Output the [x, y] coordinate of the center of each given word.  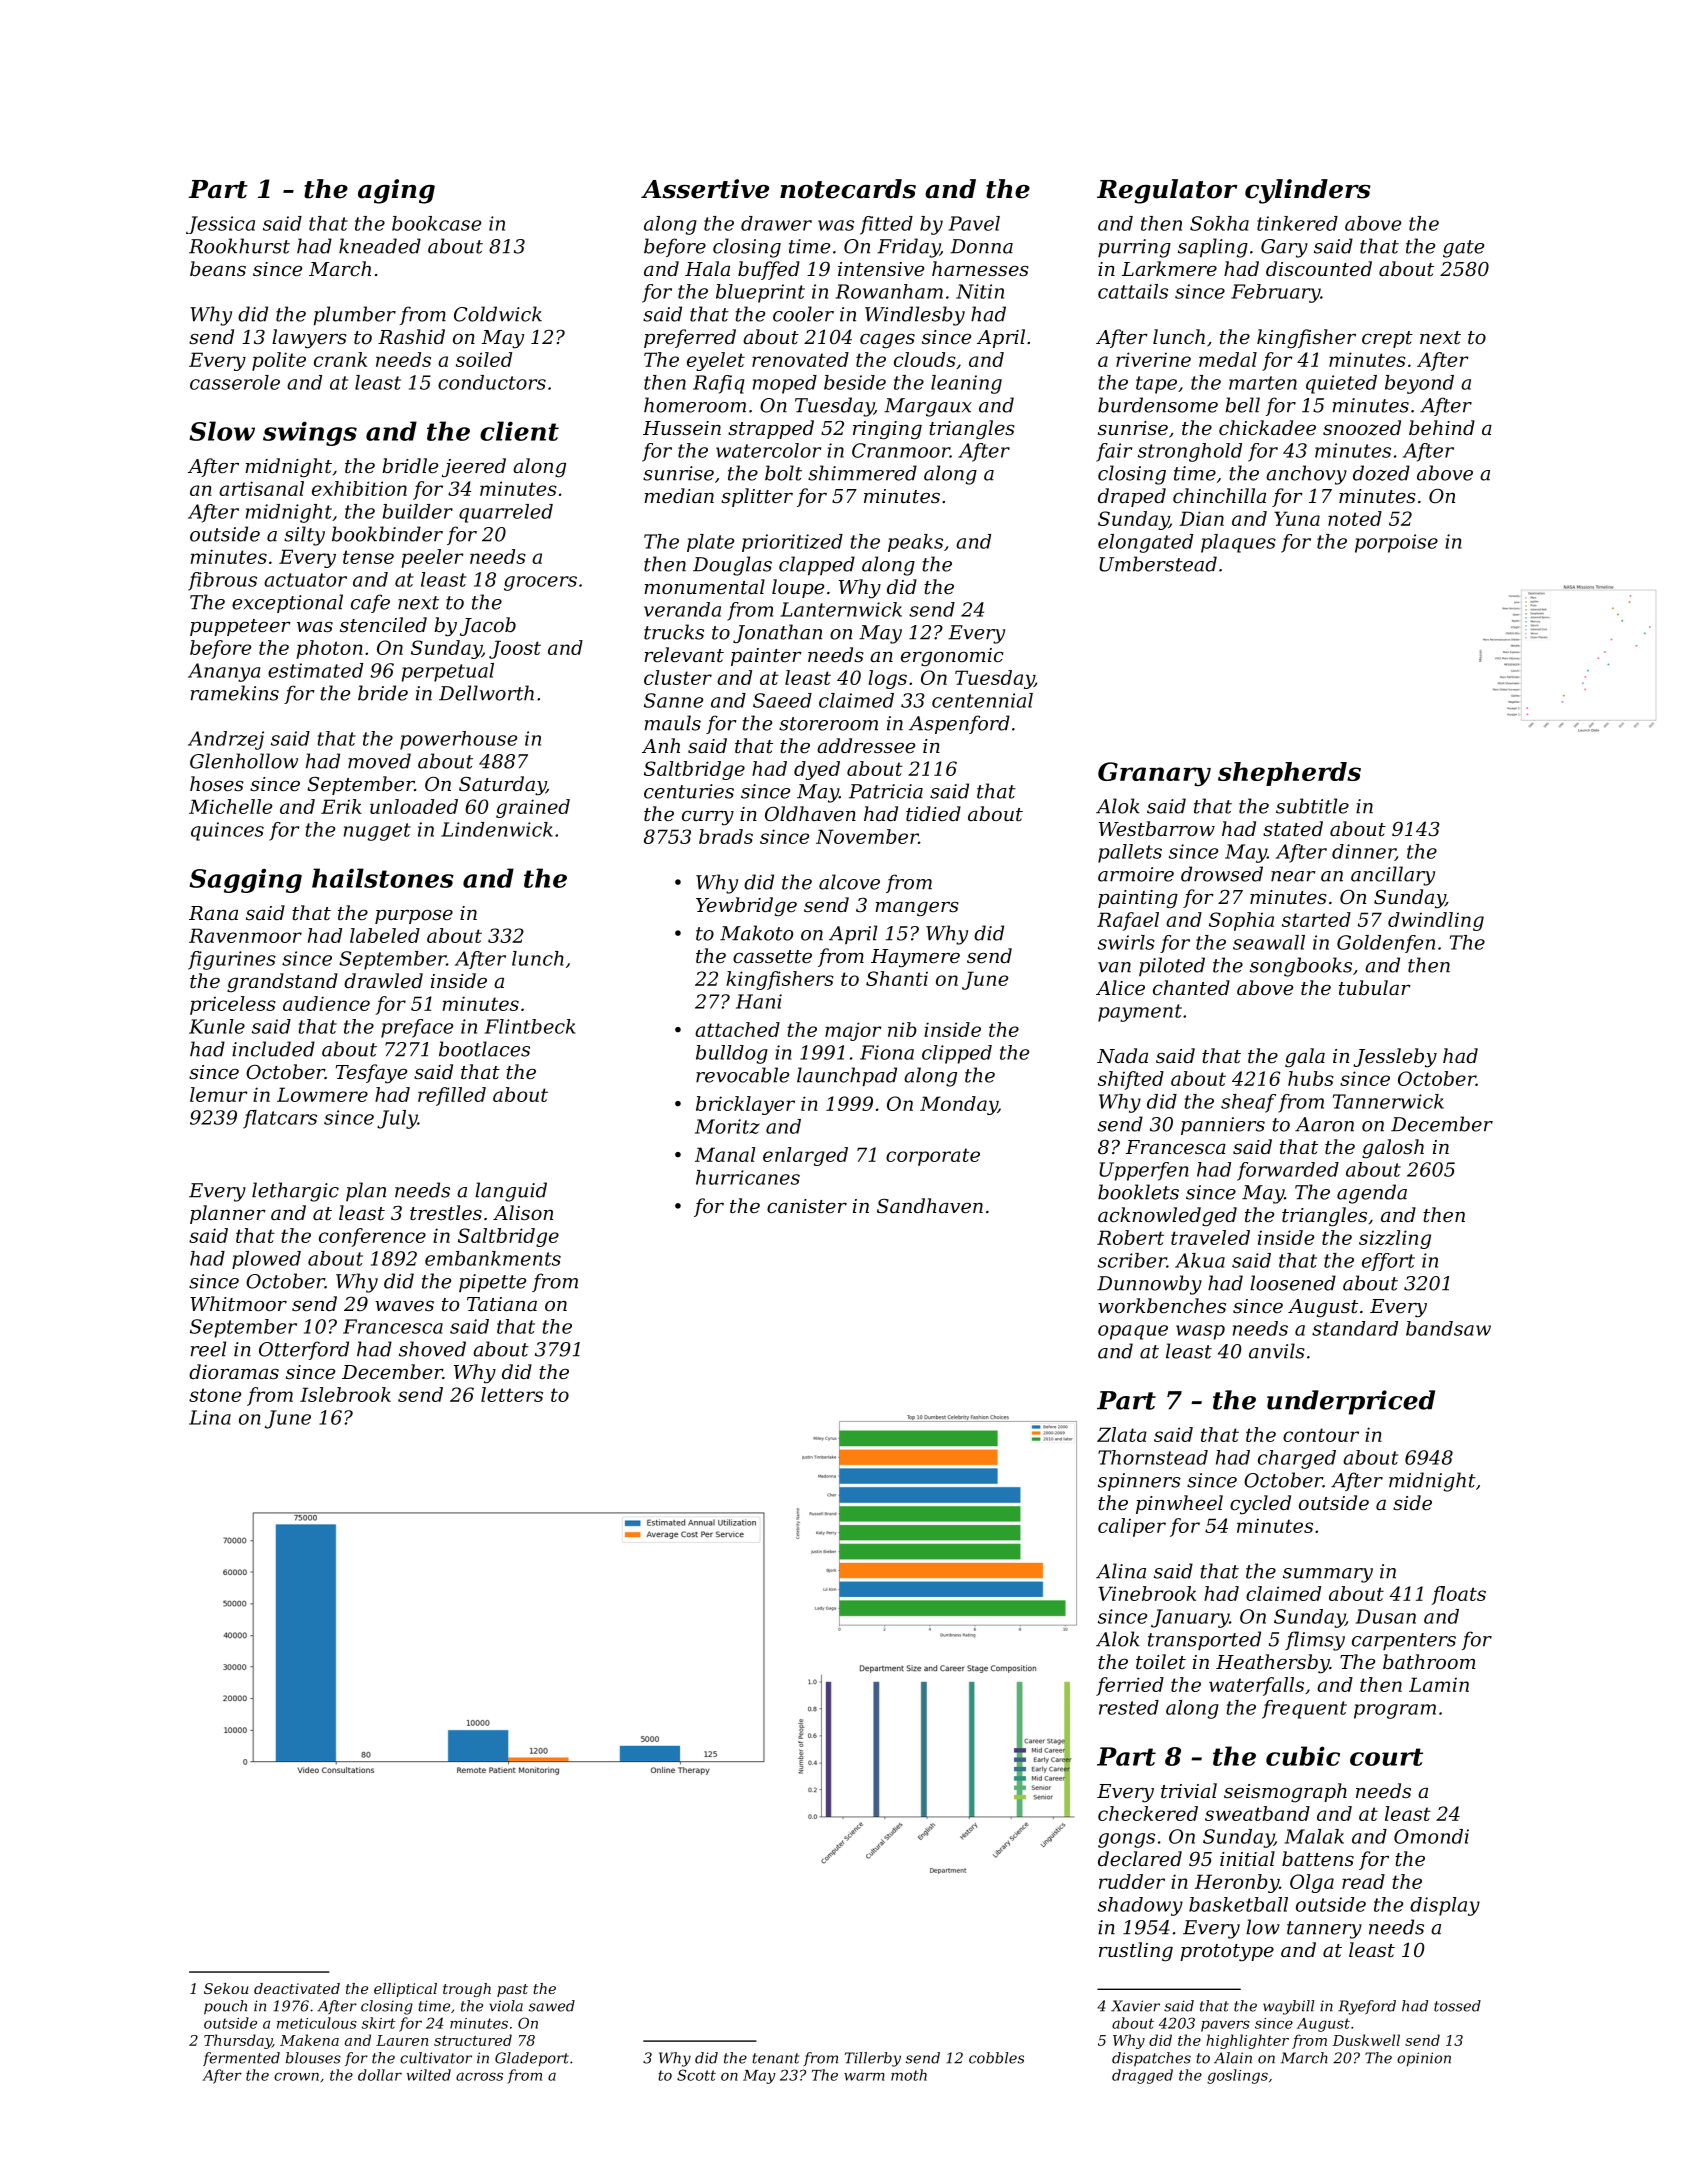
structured [473, 2040]
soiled [484, 359]
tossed [1457, 2006]
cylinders [1308, 191]
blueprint [760, 293]
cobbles [996, 2058]
